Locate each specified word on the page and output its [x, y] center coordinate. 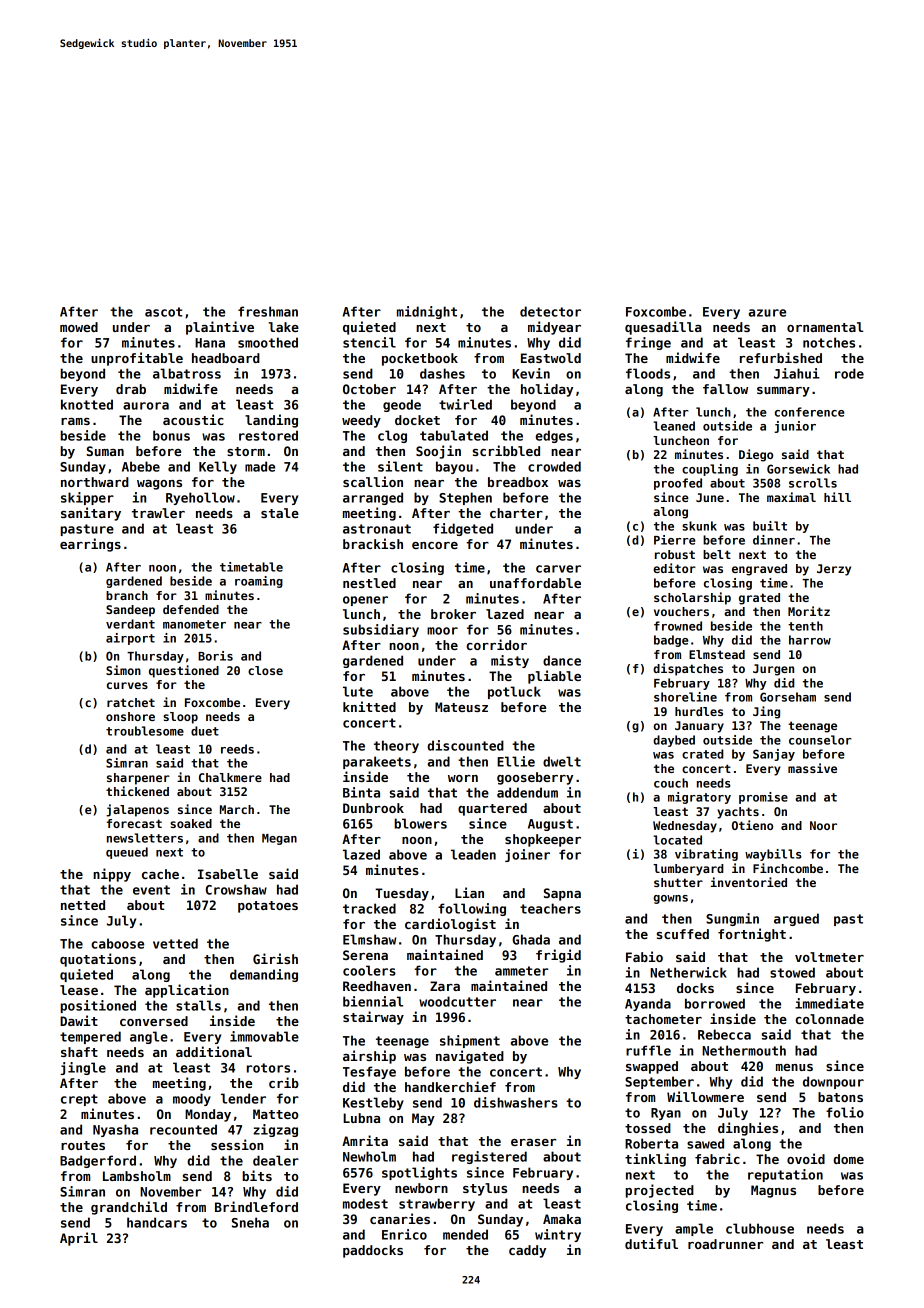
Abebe [141, 466]
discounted [465, 745]
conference [809, 412]
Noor [823, 825]
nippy [112, 875]
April [79, 1239]
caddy [527, 1251]
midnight [427, 312]
